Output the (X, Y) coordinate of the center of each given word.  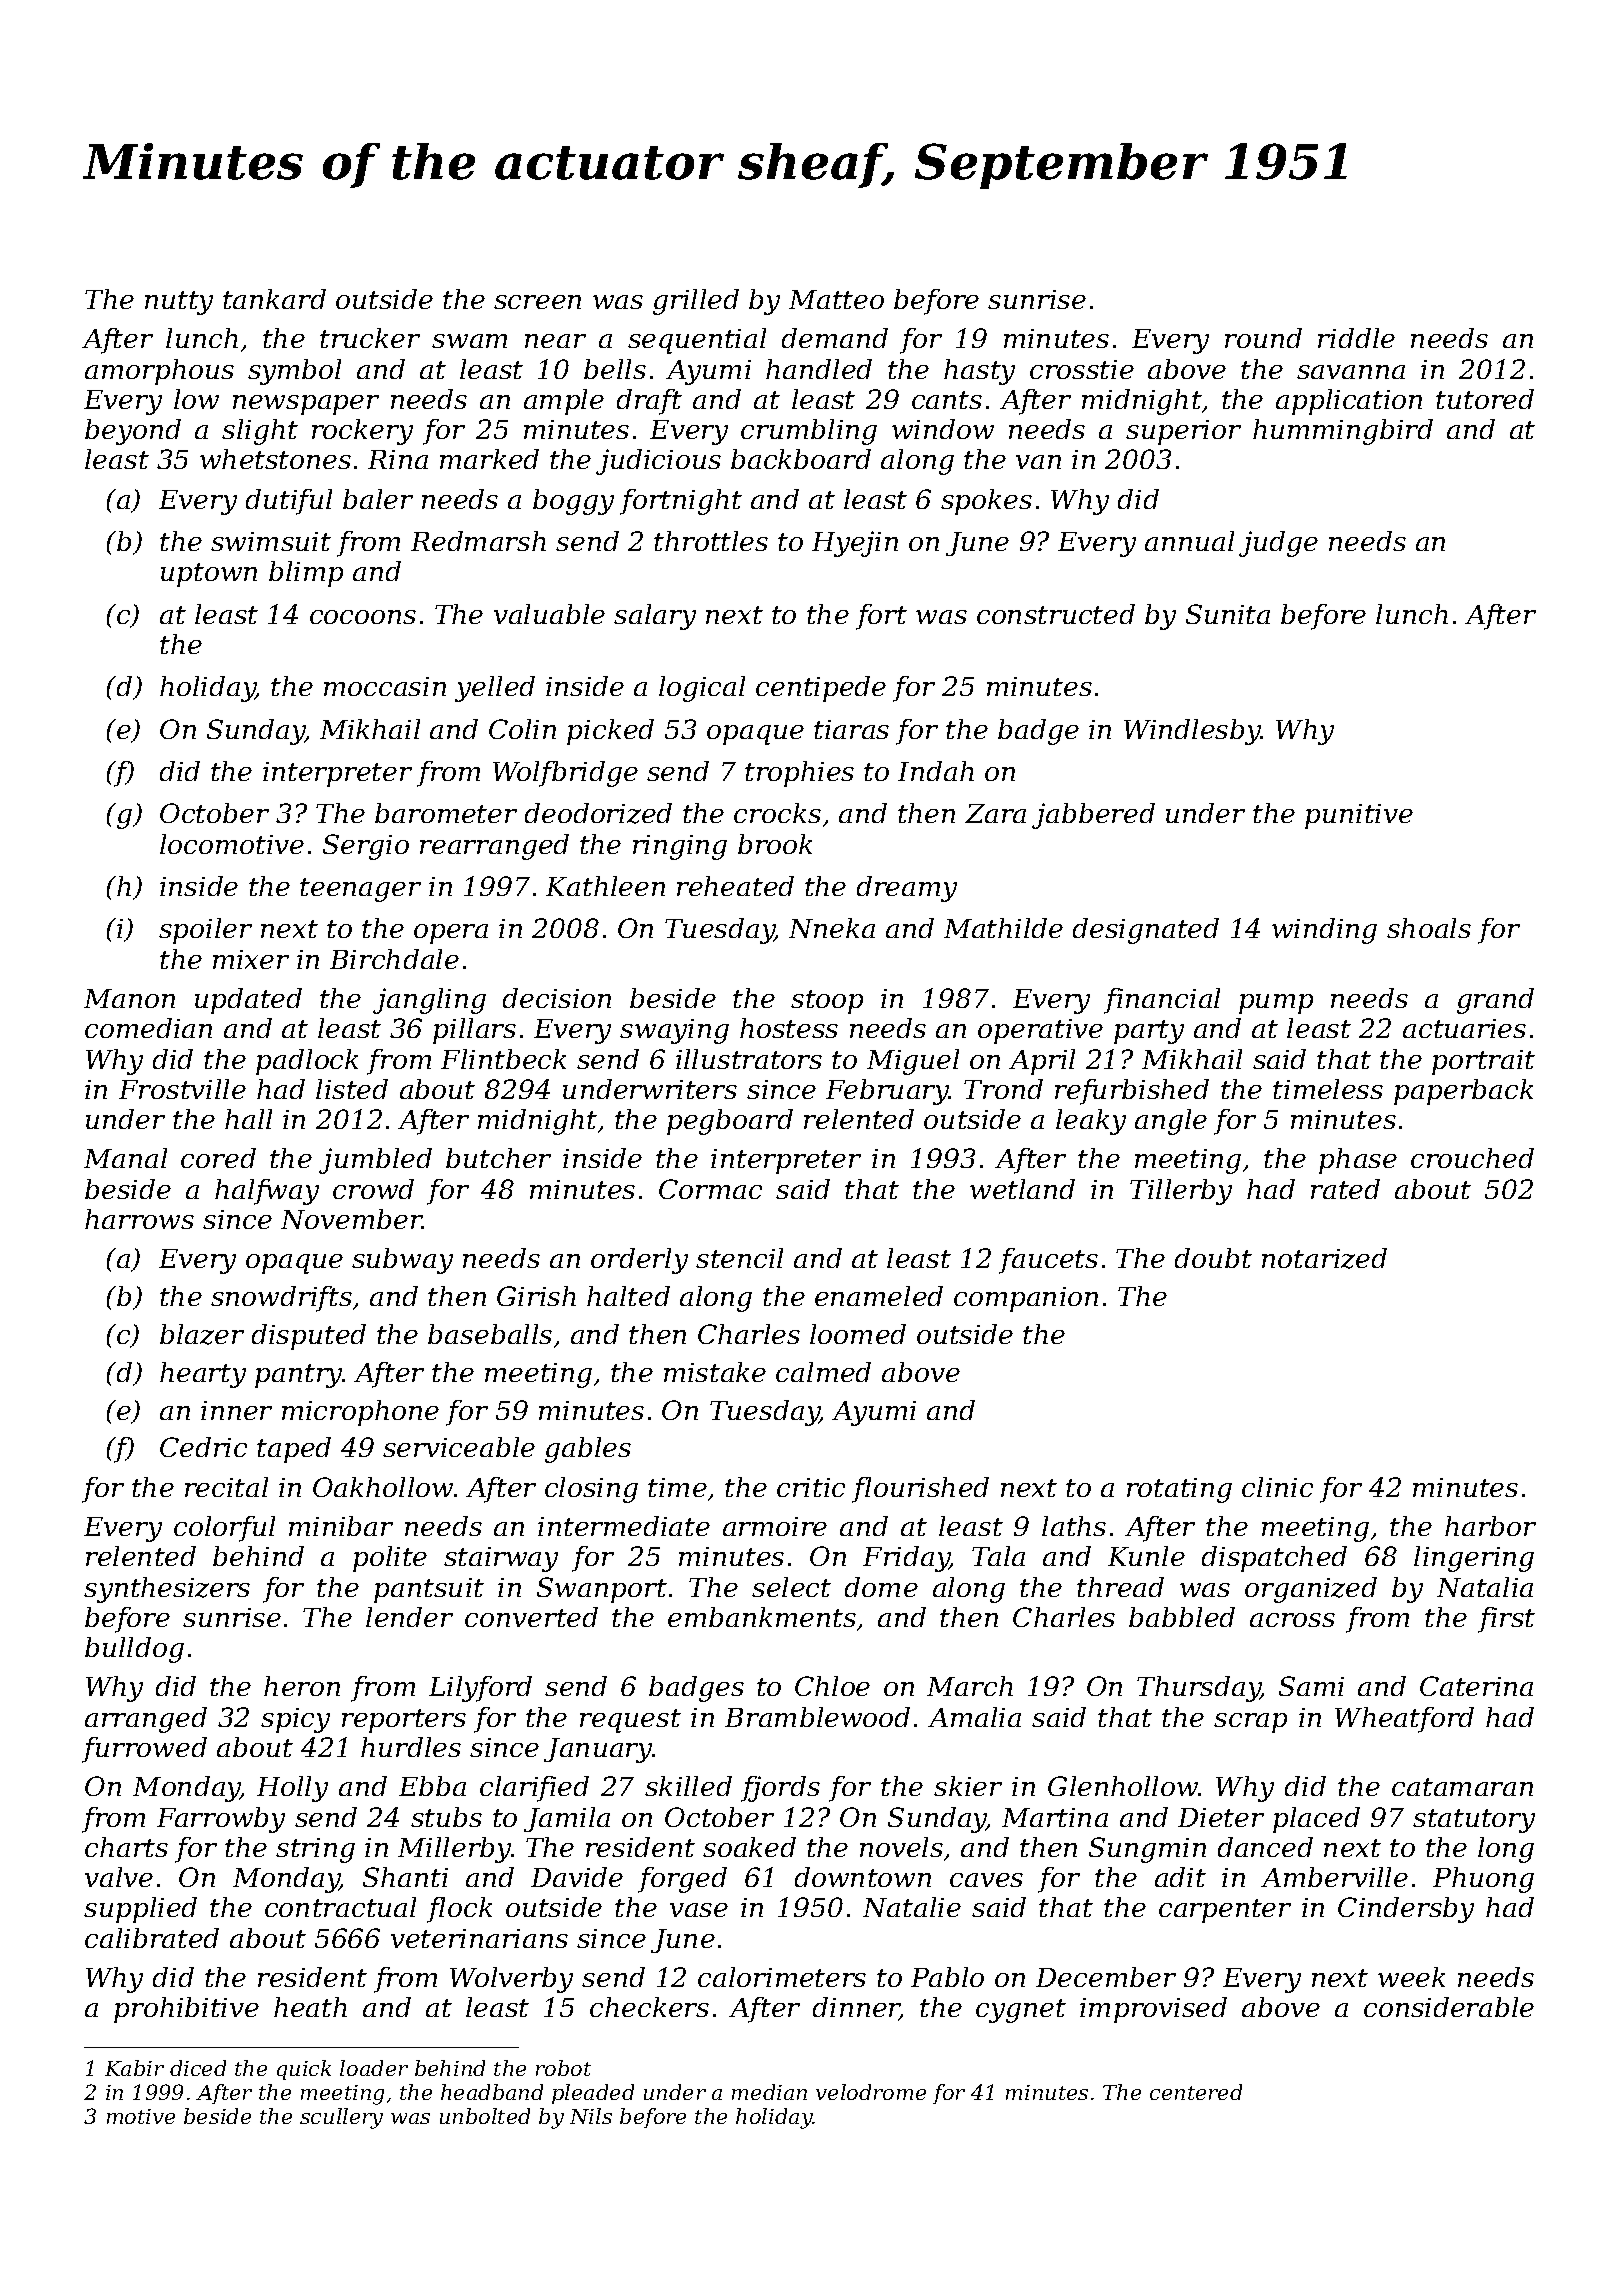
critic (811, 1487)
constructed (1056, 614)
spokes (986, 502)
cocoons (363, 617)
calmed (823, 1372)
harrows (139, 1219)
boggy (573, 502)
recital (226, 1487)
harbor (1490, 1526)
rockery (362, 432)
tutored (1485, 399)
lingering (1474, 1559)
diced (198, 2068)
